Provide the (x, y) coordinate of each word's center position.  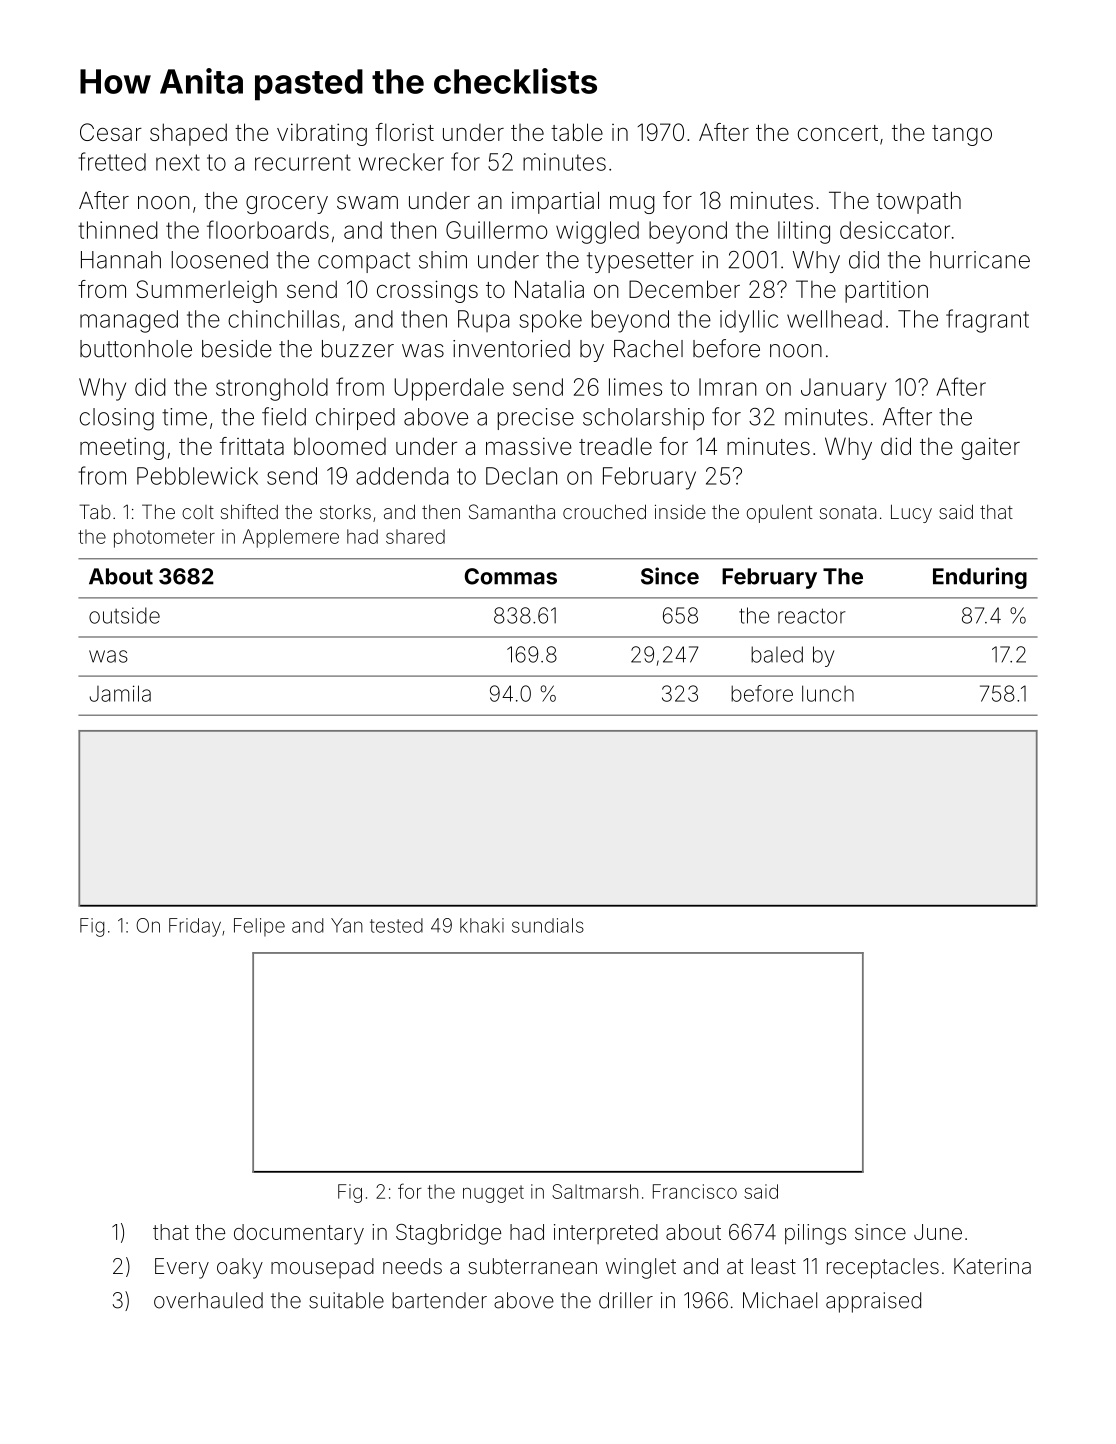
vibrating (322, 134)
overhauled (208, 1300)
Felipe (259, 927)
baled (777, 654)
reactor (812, 616)
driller (626, 1300)
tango (962, 135)
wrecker (401, 162)
